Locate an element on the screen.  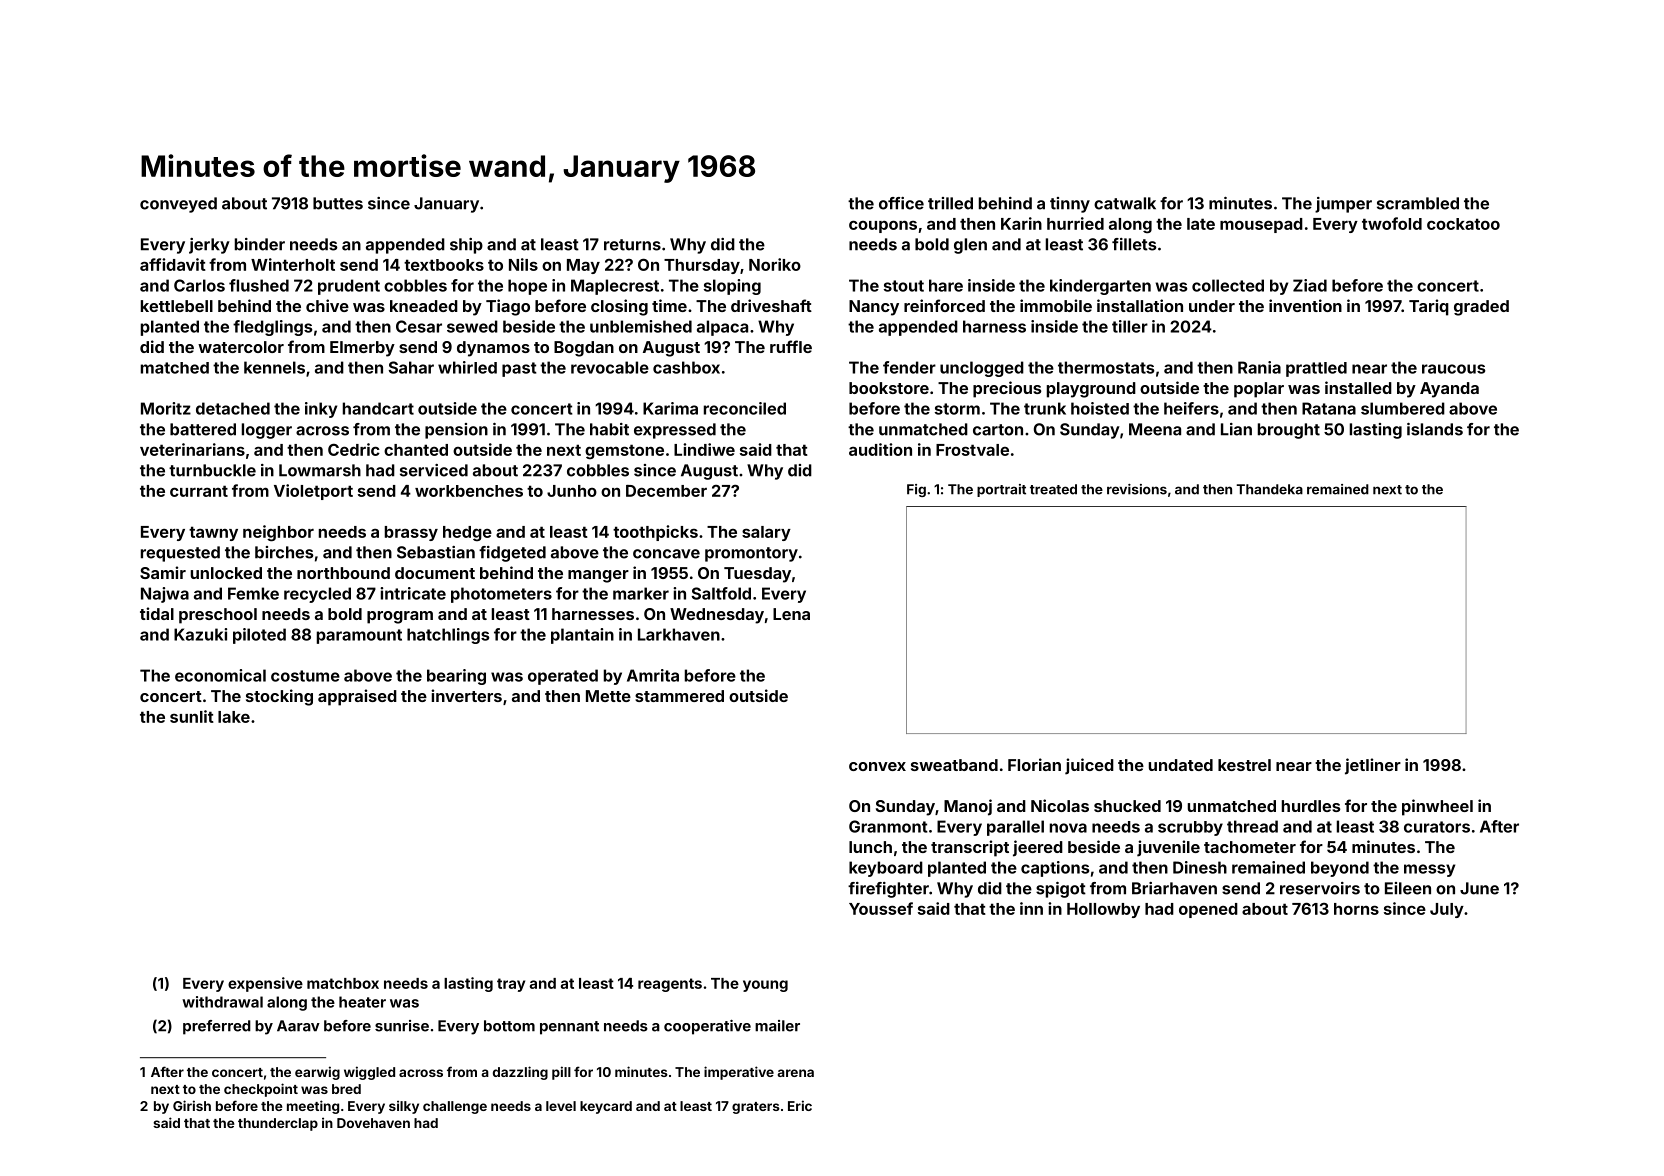
Florian is located at coordinates (1034, 764).
